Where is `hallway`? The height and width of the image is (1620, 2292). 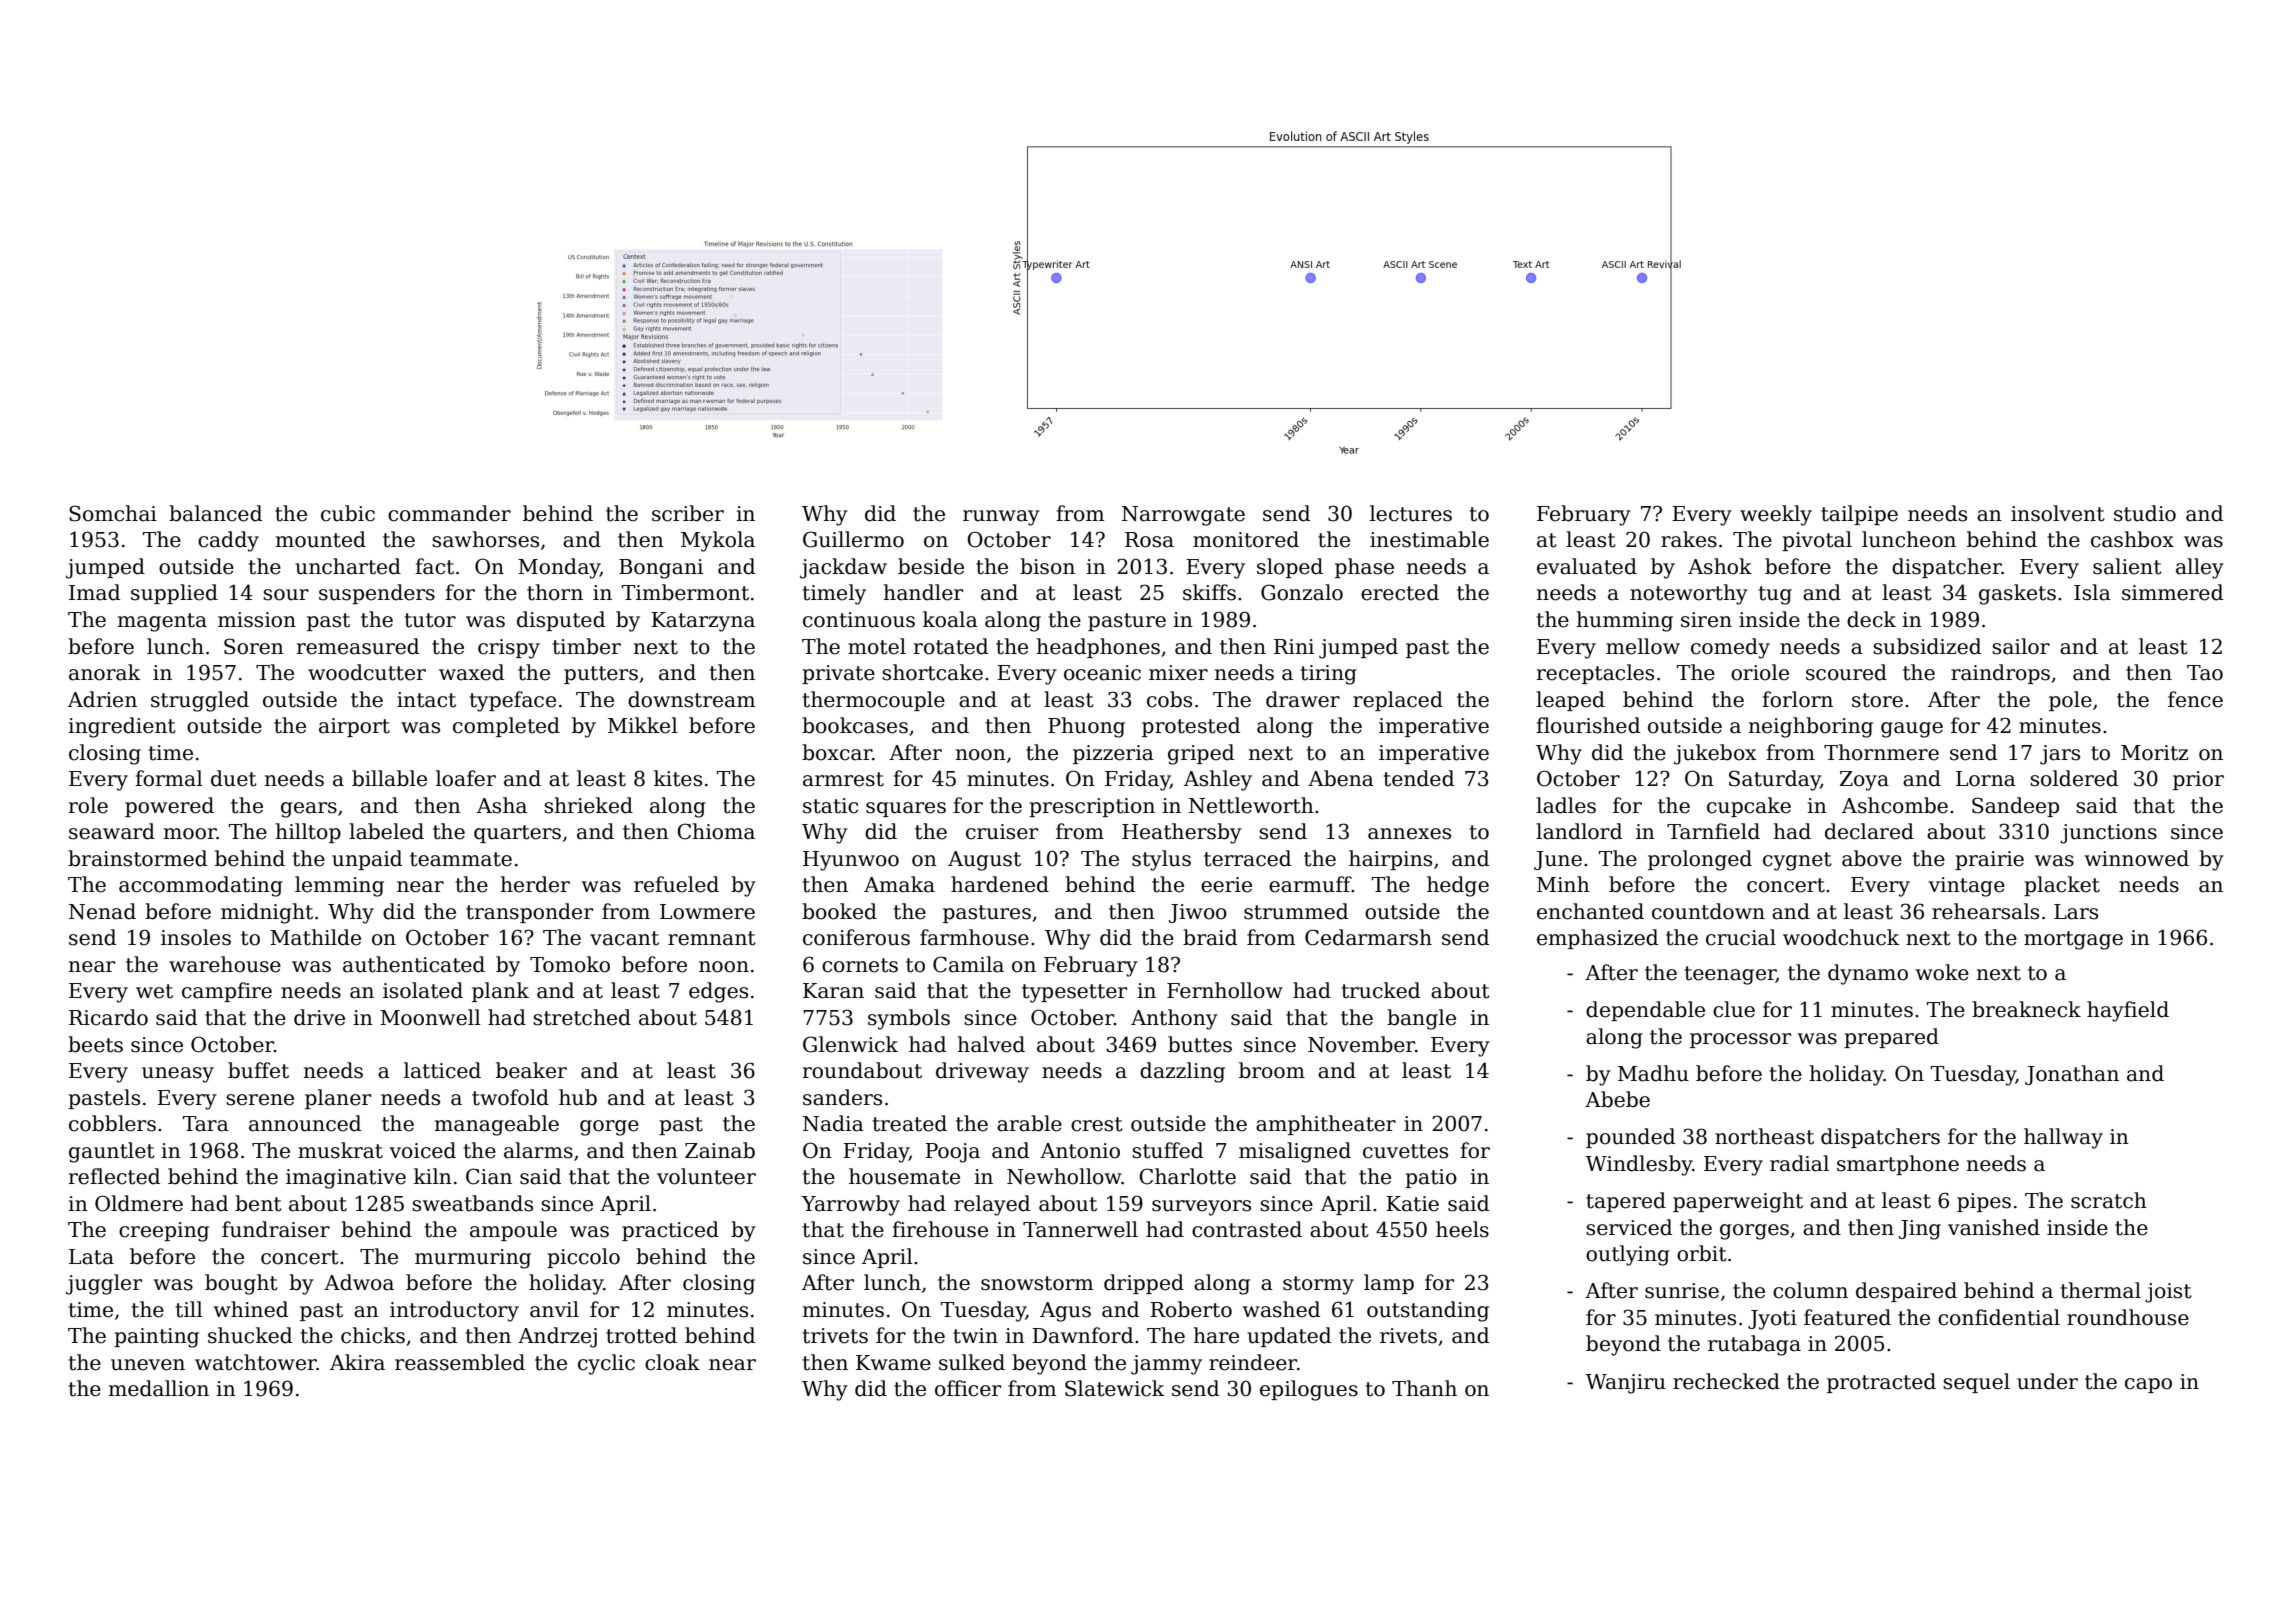 hallway is located at coordinates (2063, 1138).
